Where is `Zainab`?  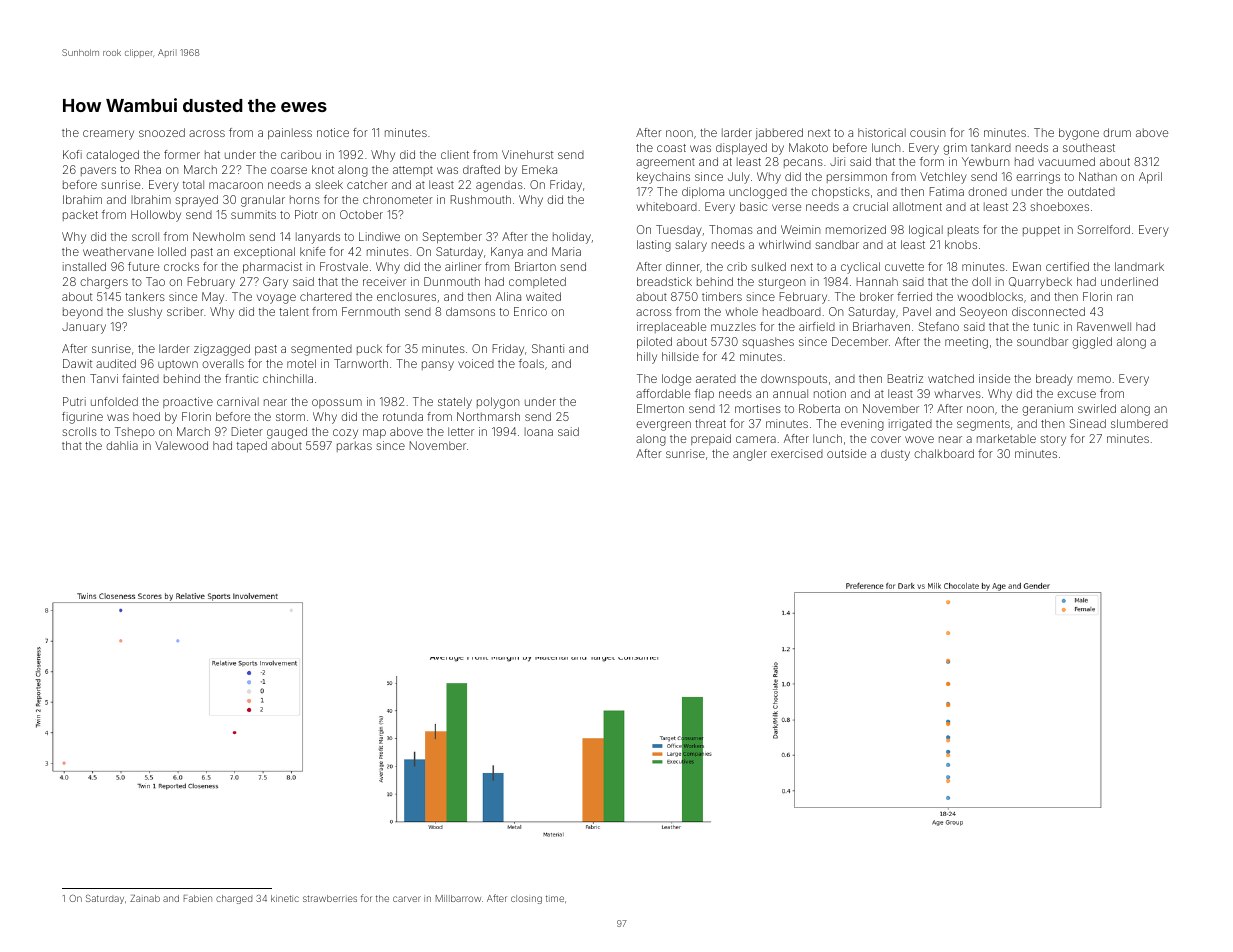
Zainab is located at coordinates (145, 898).
